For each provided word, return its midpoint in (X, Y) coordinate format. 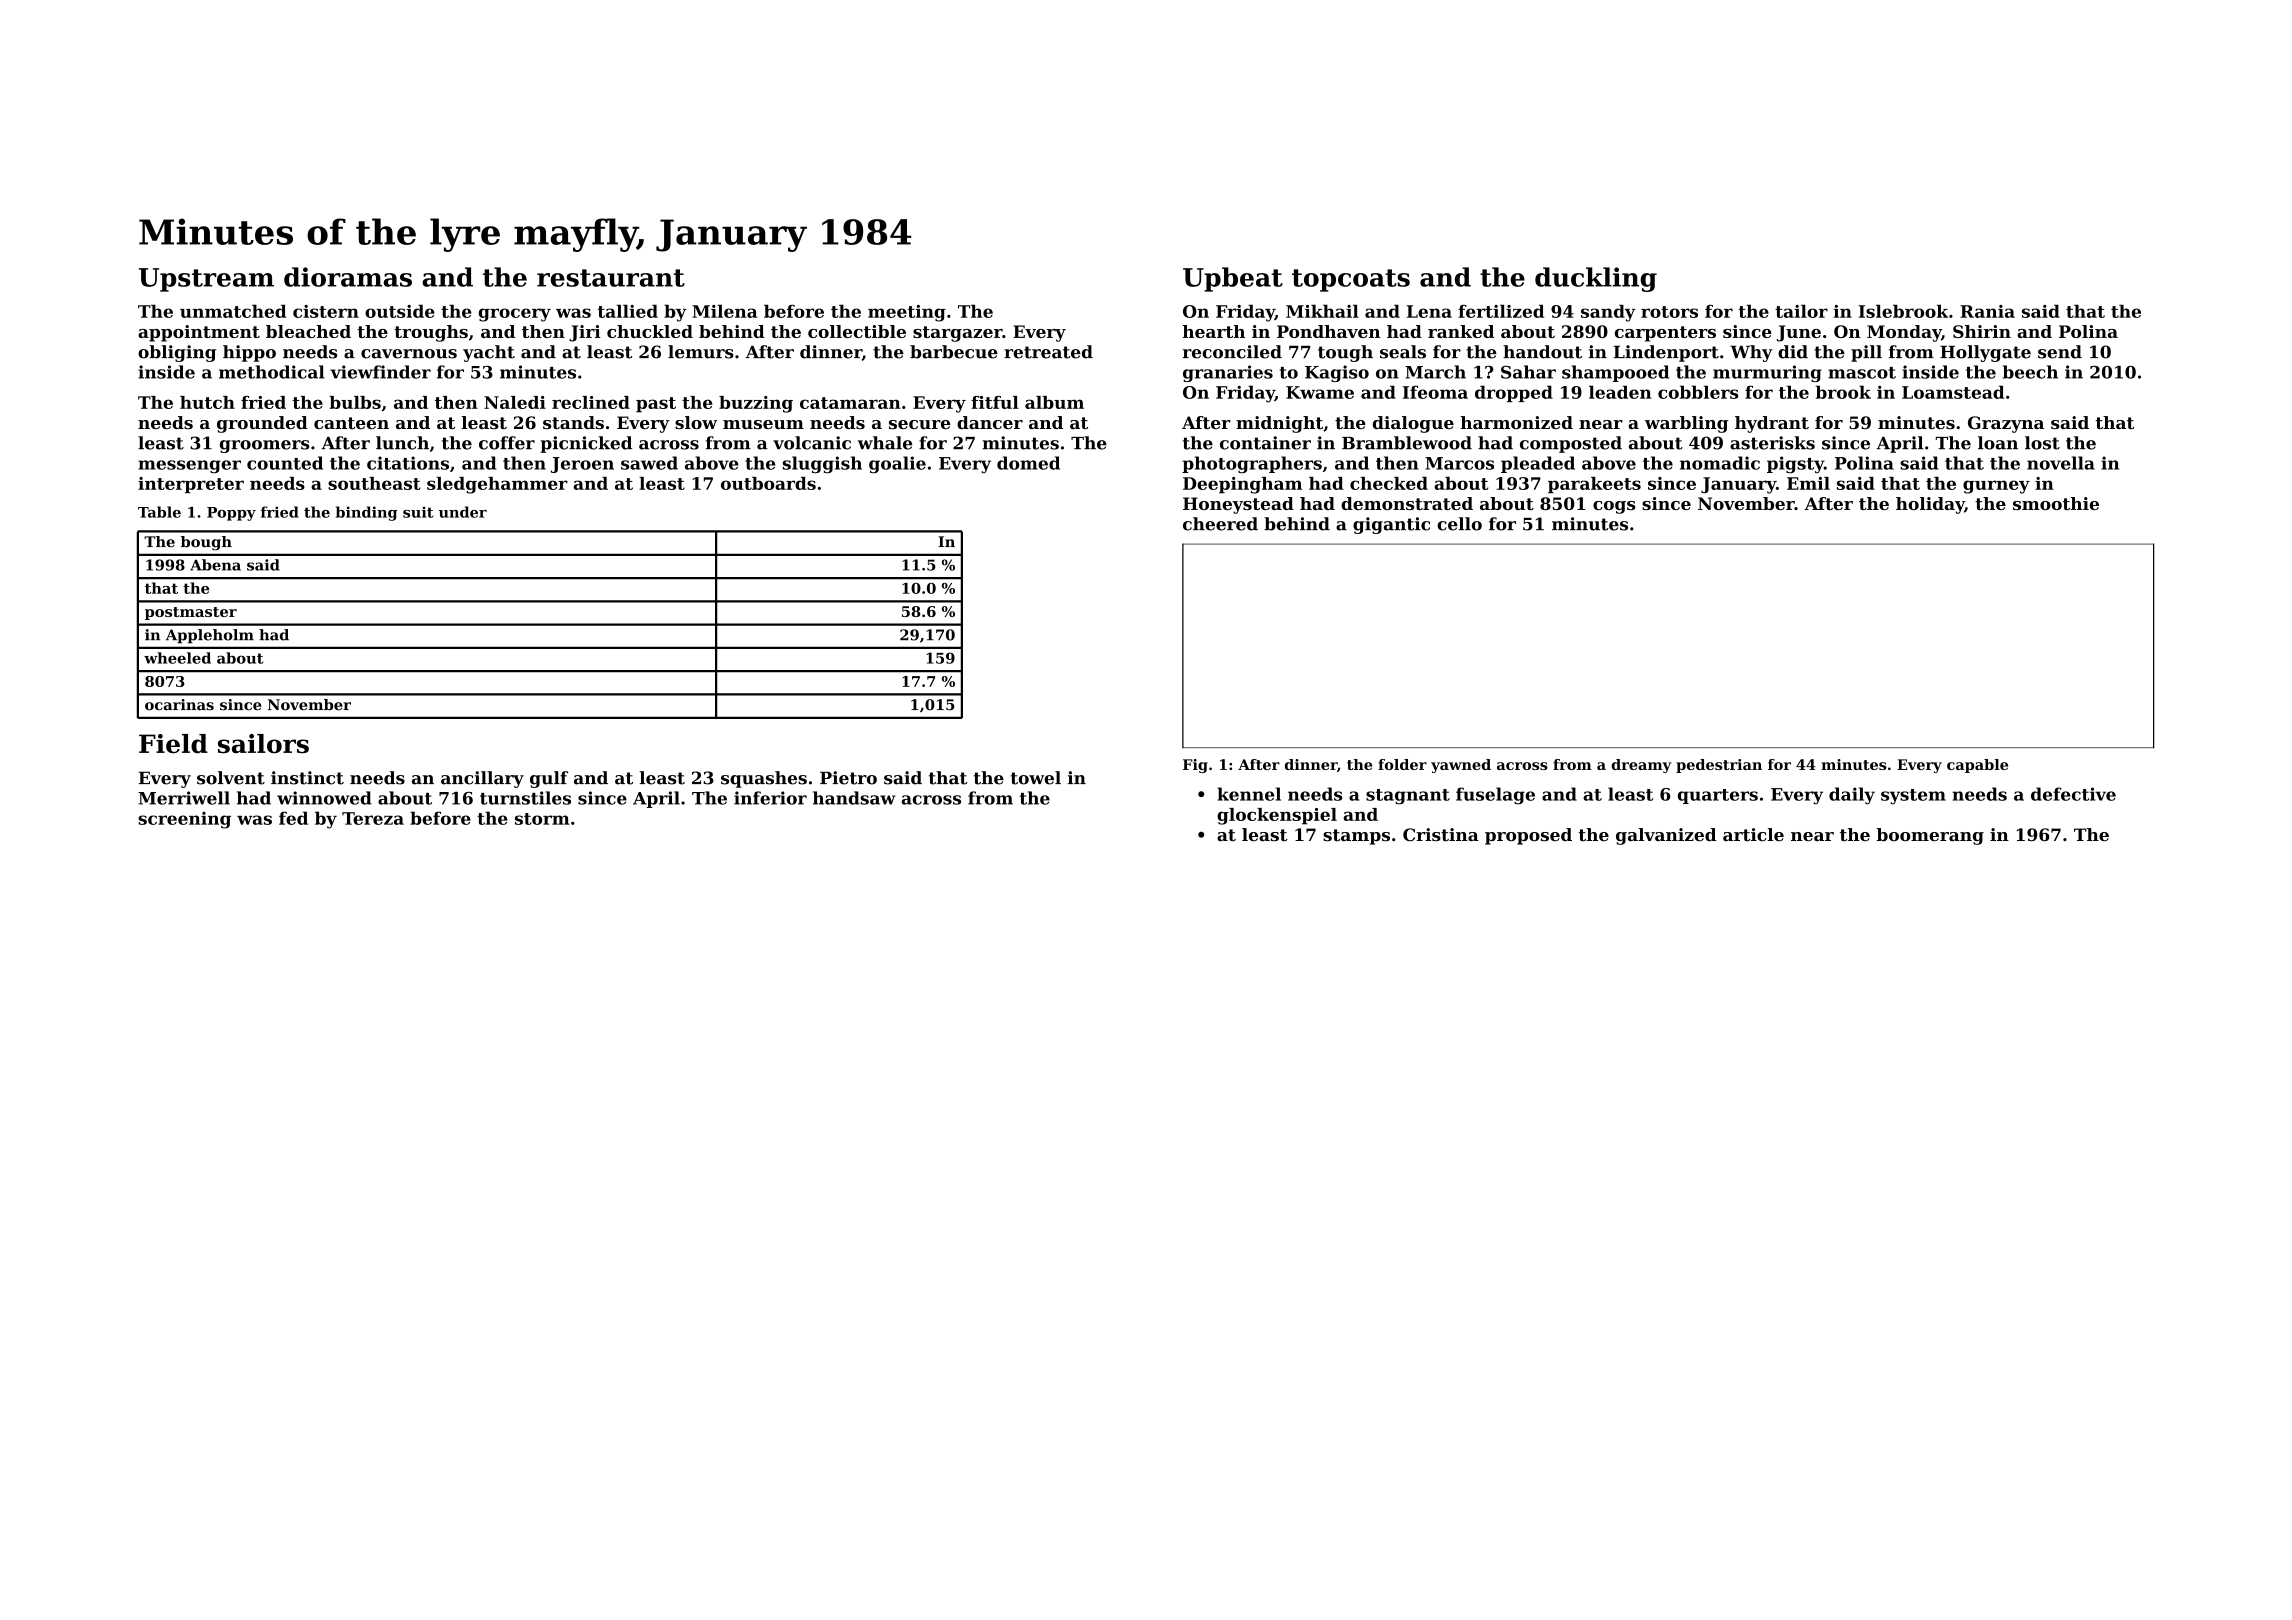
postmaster (191, 613)
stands (573, 422)
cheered (1220, 524)
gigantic (1391, 525)
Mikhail (1322, 311)
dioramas (348, 277)
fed (293, 818)
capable (1977, 766)
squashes (764, 779)
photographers (1252, 464)
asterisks (1772, 443)
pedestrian (1719, 766)
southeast (374, 483)
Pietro (848, 778)
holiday (1930, 505)
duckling (1596, 279)
